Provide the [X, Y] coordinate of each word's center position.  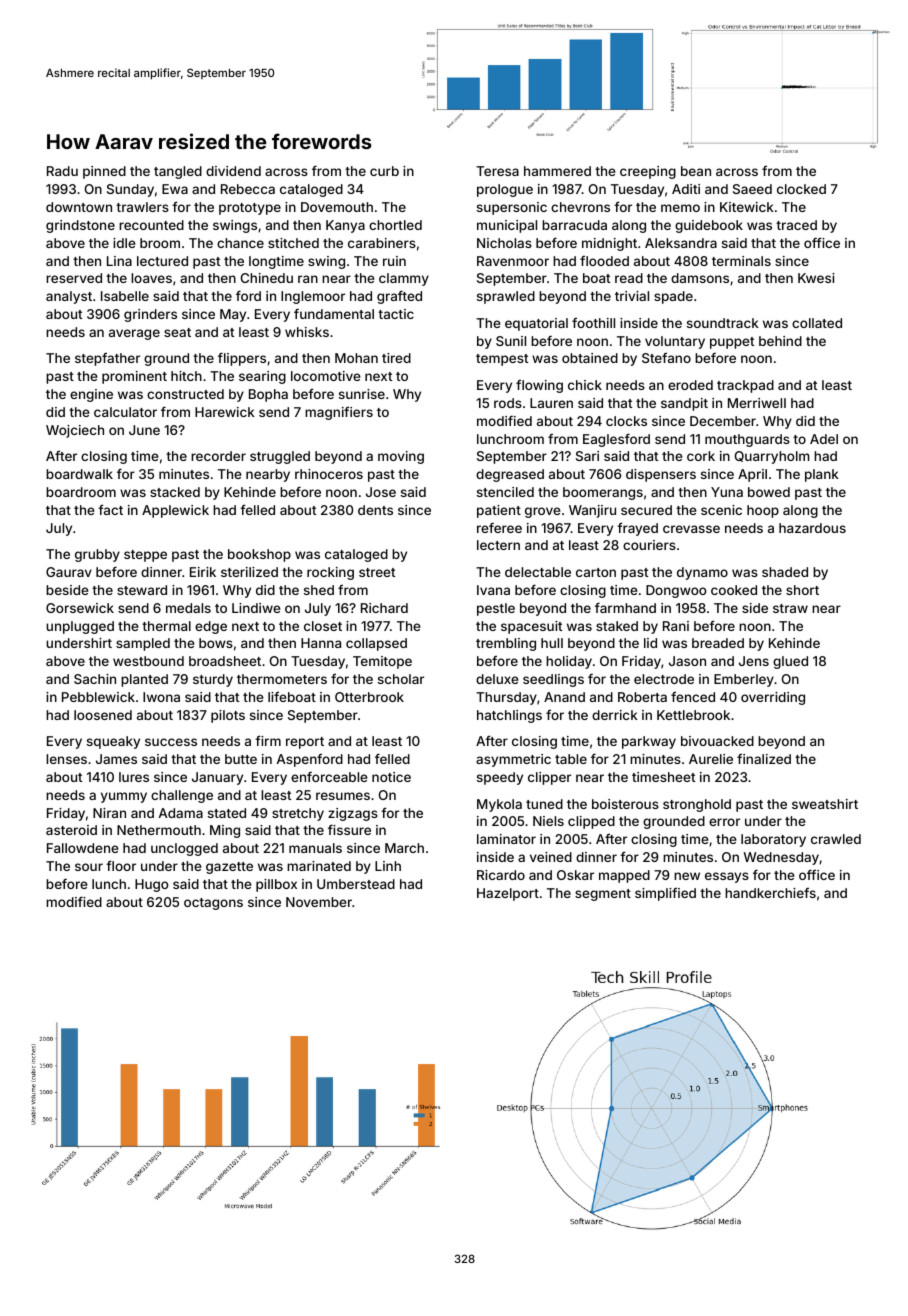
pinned [104, 172]
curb [384, 171]
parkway [649, 742]
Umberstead [356, 884]
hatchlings [509, 716]
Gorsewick [80, 608]
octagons [213, 904]
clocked [801, 189]
